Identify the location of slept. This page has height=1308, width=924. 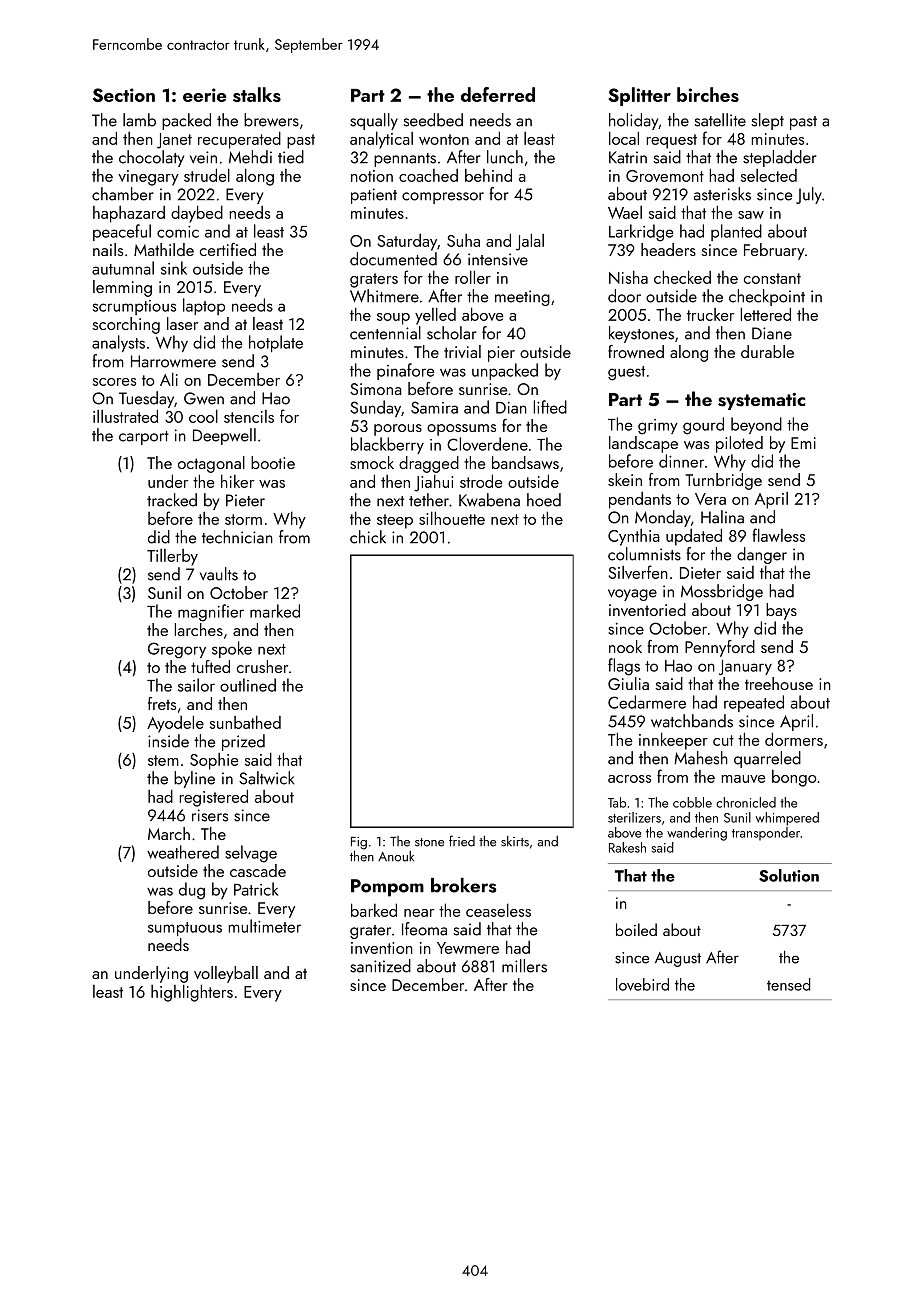
(768, 121).
